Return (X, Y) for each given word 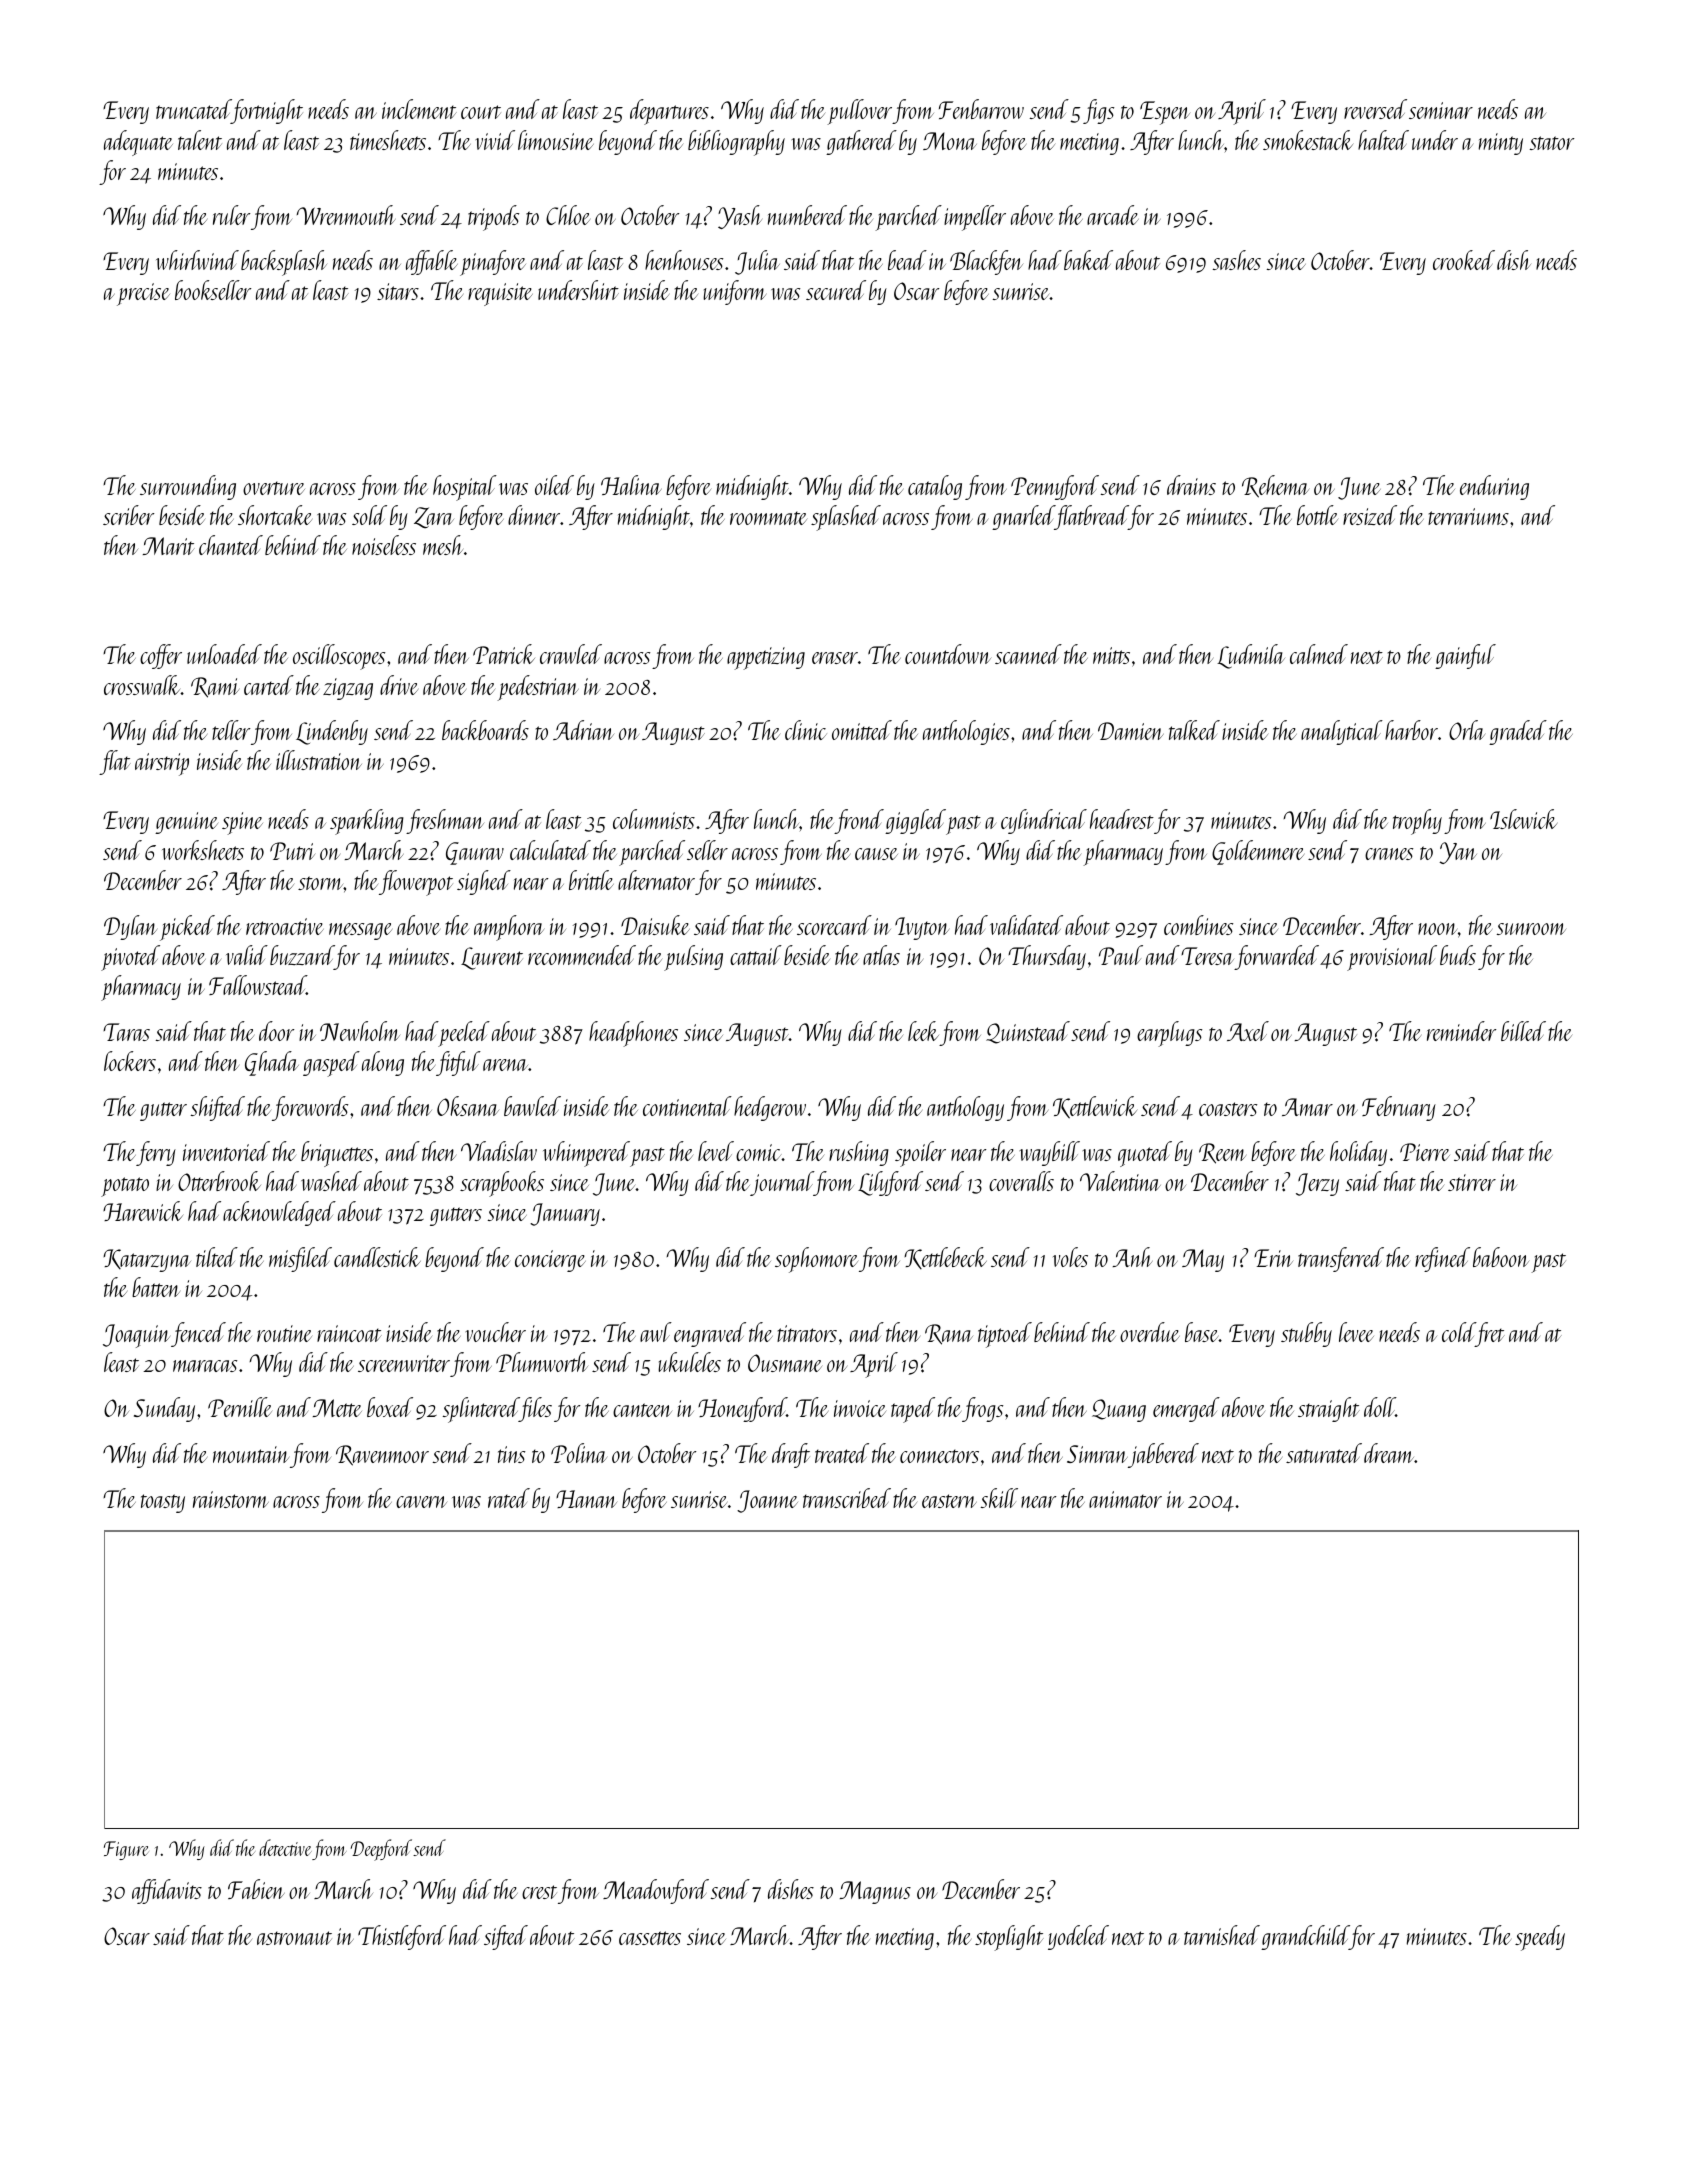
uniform (735, 292)
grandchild (1305, 1937)
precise (143, 294)
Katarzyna (147, 1260)
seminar (1441, 110)
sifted (506, 1937)
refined (1442, 1259)
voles (1070, 1257)
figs (1098, 111)
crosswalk (142, 685)
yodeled (1078, 1937)
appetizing (766, 658)
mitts (1111, 655)
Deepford (381, 1850)
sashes (1237, 260)
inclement (419, 109)
